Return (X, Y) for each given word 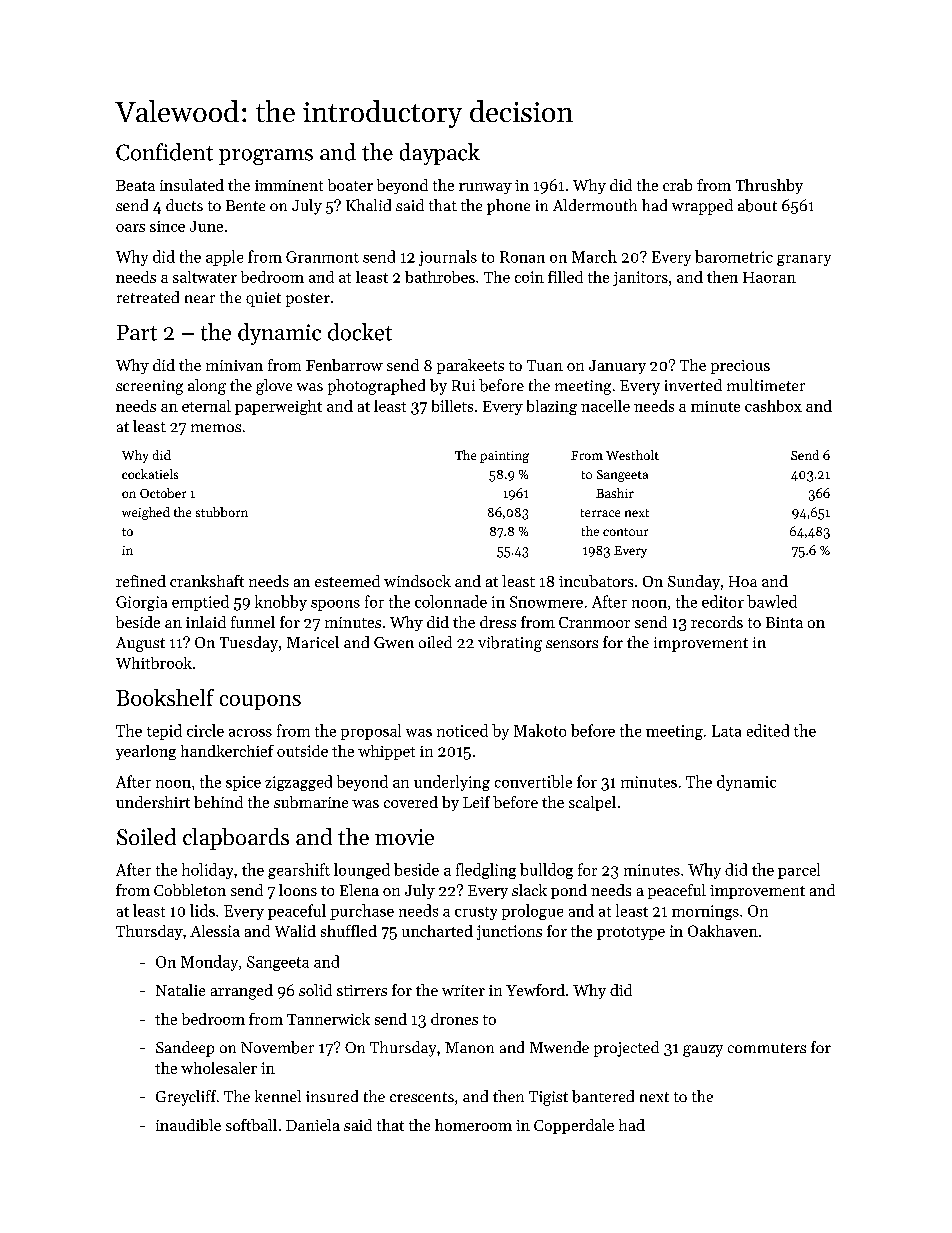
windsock (417, 581)
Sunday (694, 582)
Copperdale (574, 1126)
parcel (799, 871)
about (757, 205)
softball (251, 1125)
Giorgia (141, 603)
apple (224, 258)
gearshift (299, 871)
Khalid (368, 205)
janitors (640, 278)
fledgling (486, 871)
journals (448, 258)
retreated (148, 297)
